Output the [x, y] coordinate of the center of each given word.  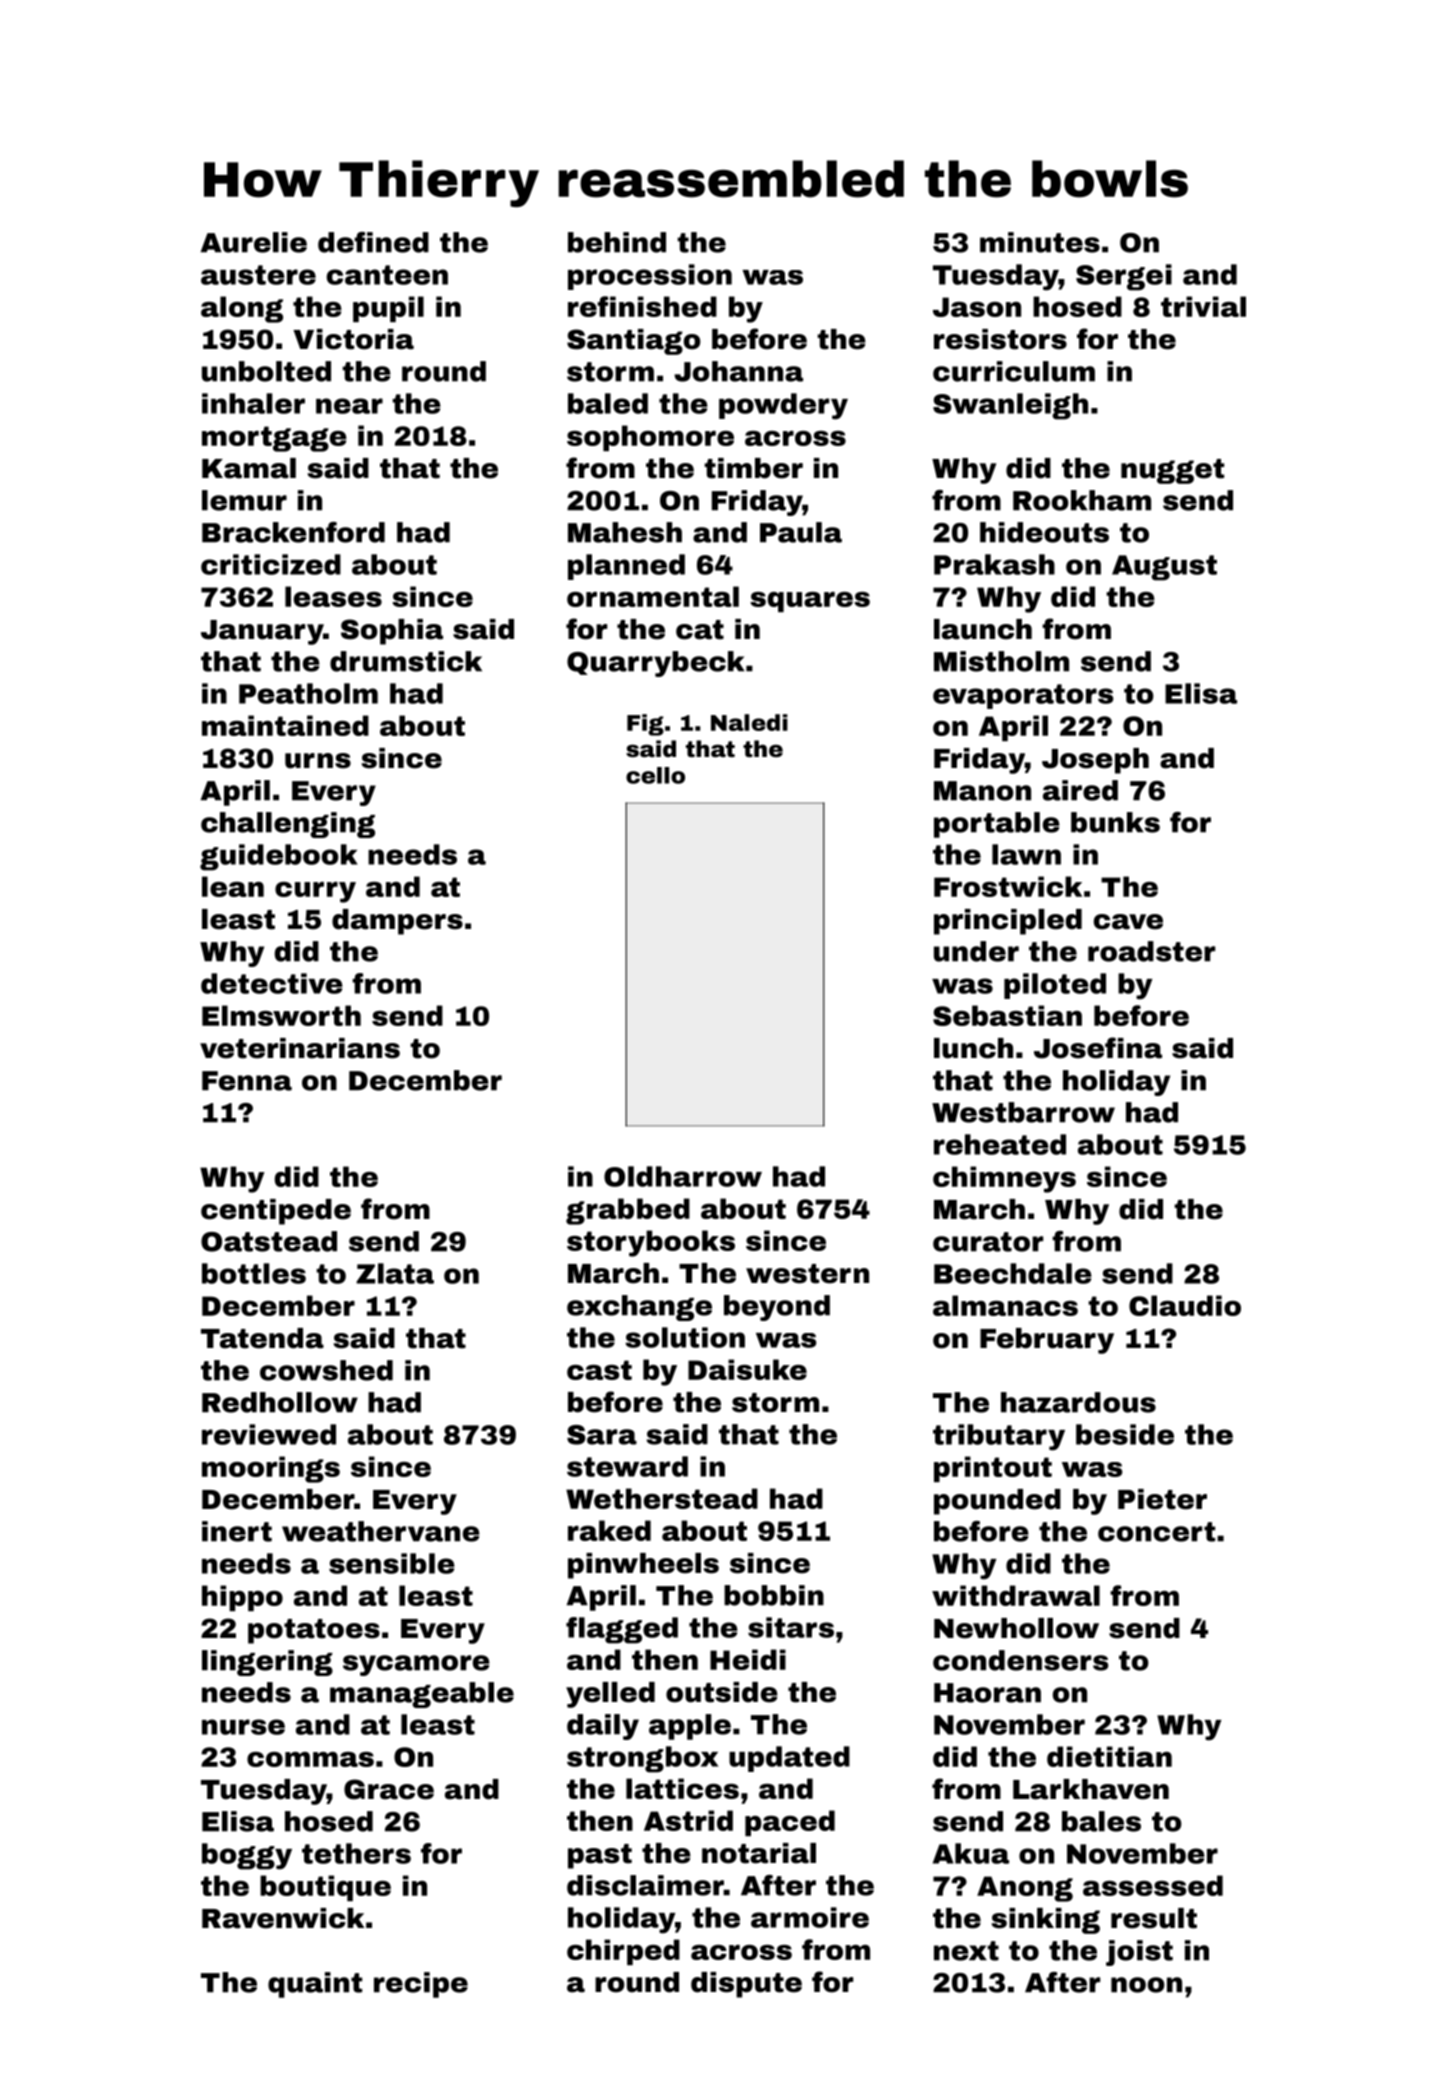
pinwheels [643, 1566]
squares [810, 602]
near [349, 406]
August [1164, 568]
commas [310, 1759]
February [1047, 1341]
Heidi [748, 1659]
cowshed [326, 1370]
